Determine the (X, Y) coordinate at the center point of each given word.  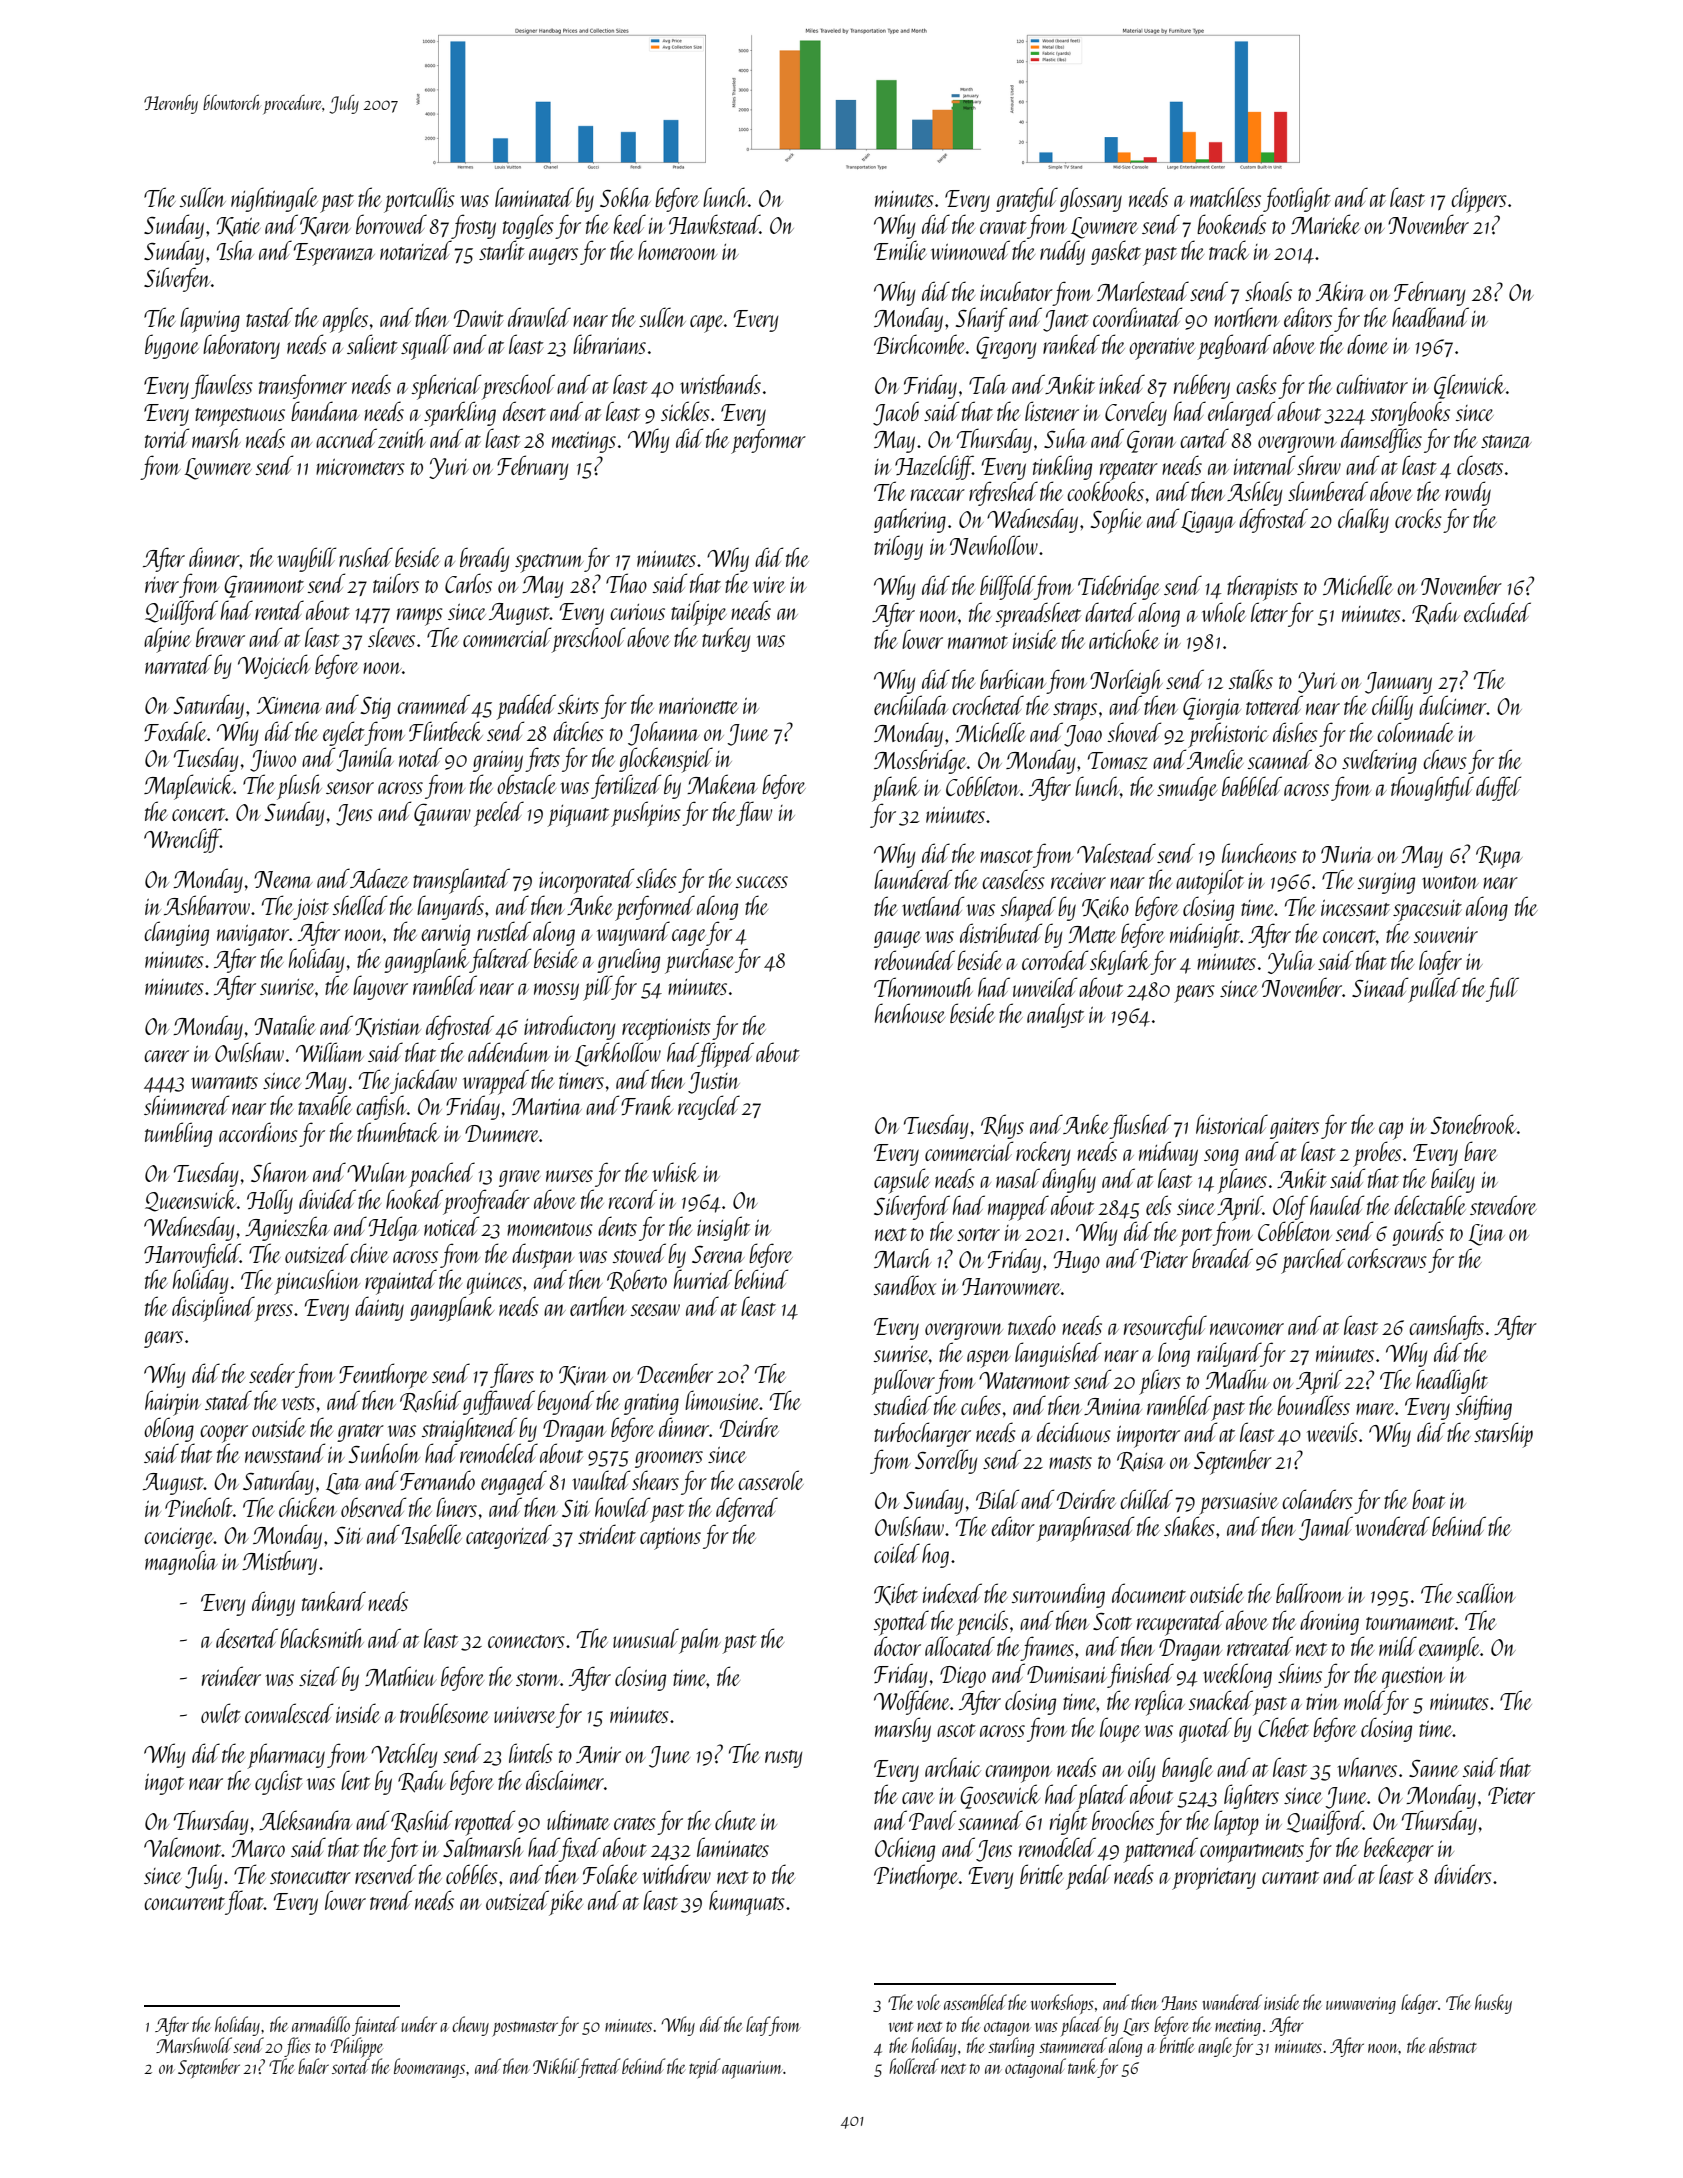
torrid (167, 438)
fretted (599, 2068)
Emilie (900, 250)
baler (313, 2066)
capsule (902, 1181)
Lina (1486, 1235)
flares (512, 1375)
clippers (1479, 200)
